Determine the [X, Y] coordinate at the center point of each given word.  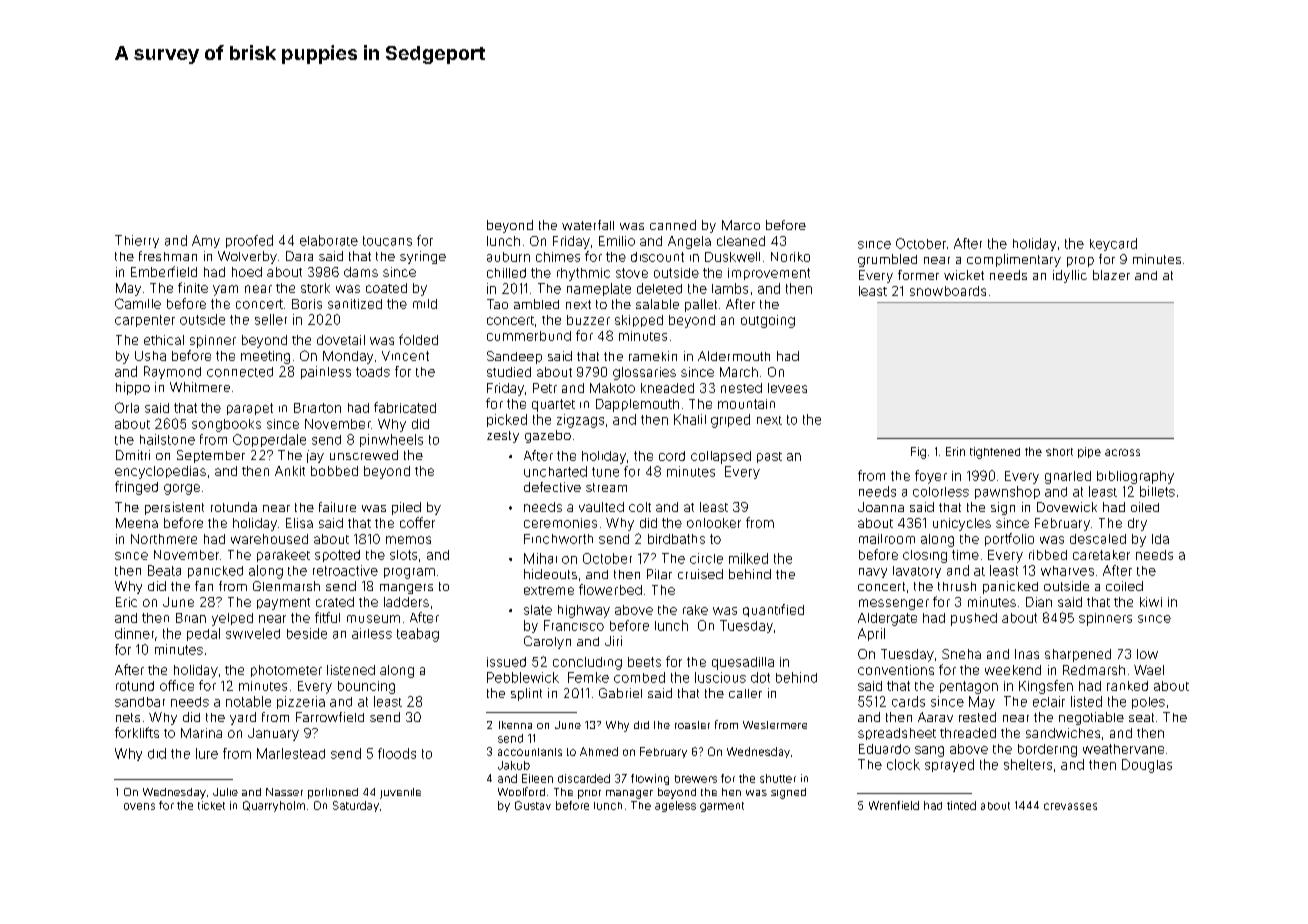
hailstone [167, 439]
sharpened [1078, 655]
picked [507, 420]
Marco [741, 225]
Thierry [137, 241]
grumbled [887, 260]
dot [760, 677]
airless [372, 633]
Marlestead [291, 753]
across [1122, 452]
